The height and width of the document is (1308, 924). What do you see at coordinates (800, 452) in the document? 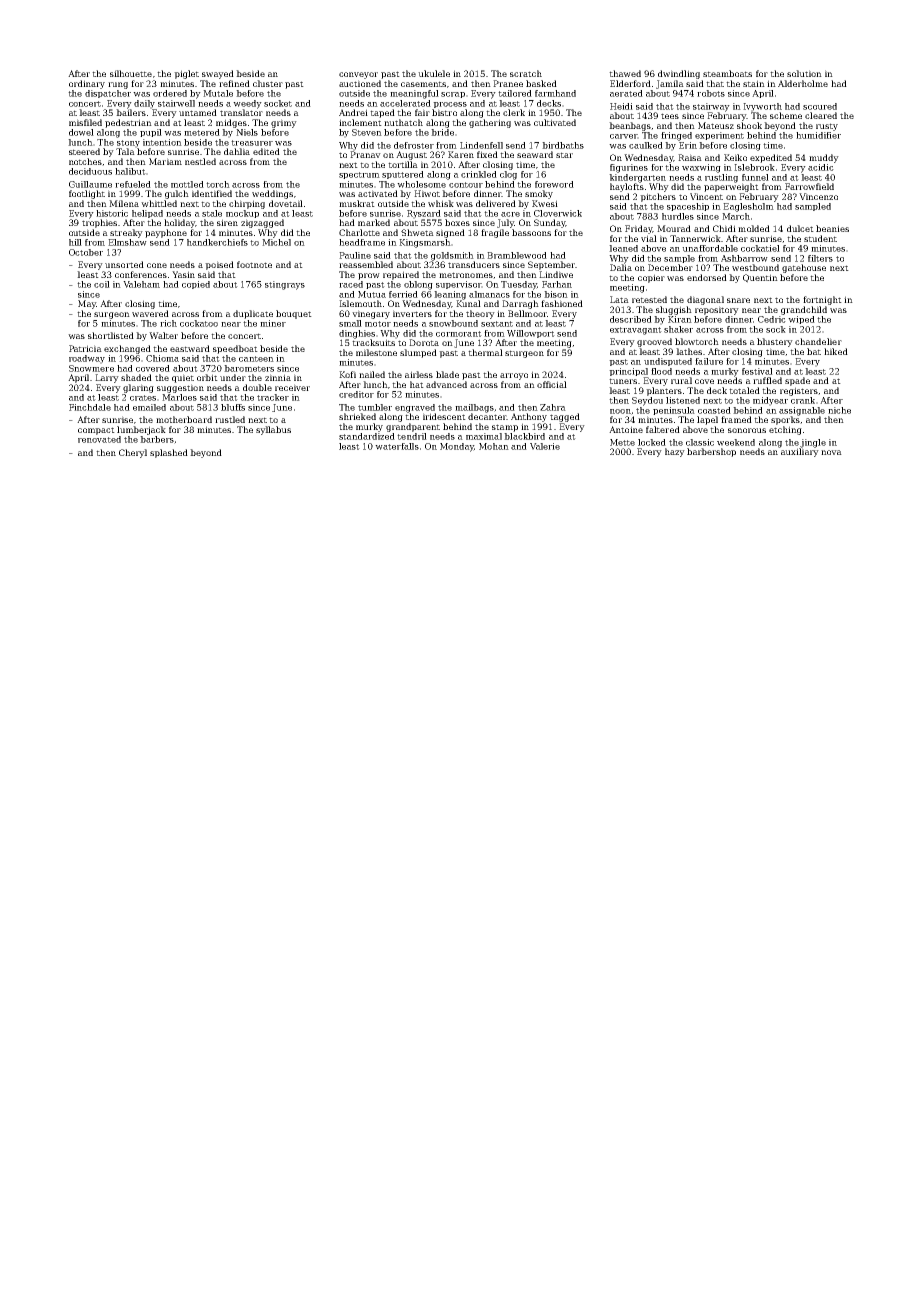
I see `auxiliary` at bounding box center [800, 452].
